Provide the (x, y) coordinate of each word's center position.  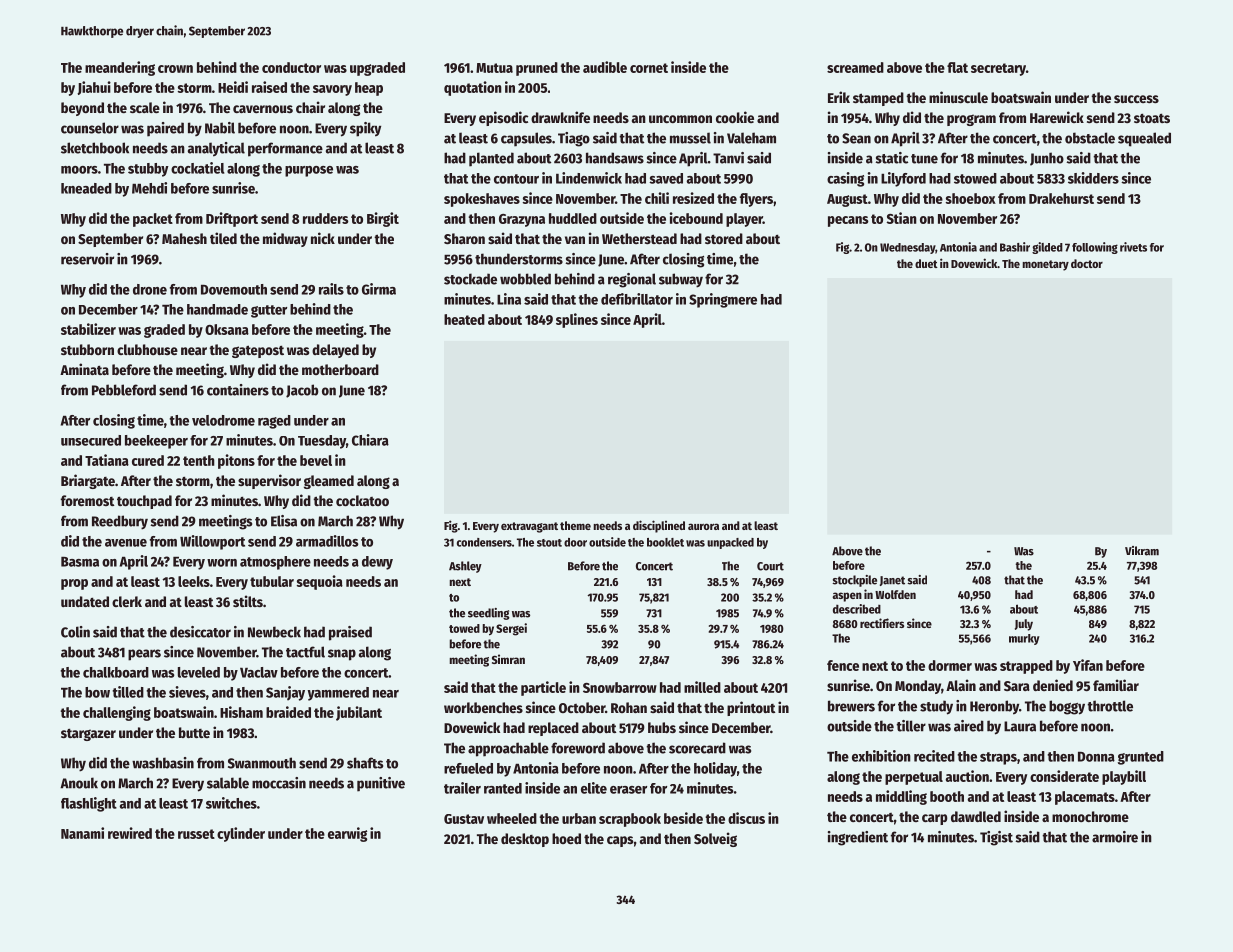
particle (543, 688)
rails (331, 289)
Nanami (82, 833)
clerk (127, 601)
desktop (525, 840)
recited (934, 756)
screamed (855, 67)
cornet (649, 68)
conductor (291, 67)
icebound (696, 218)
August (847, 200)
